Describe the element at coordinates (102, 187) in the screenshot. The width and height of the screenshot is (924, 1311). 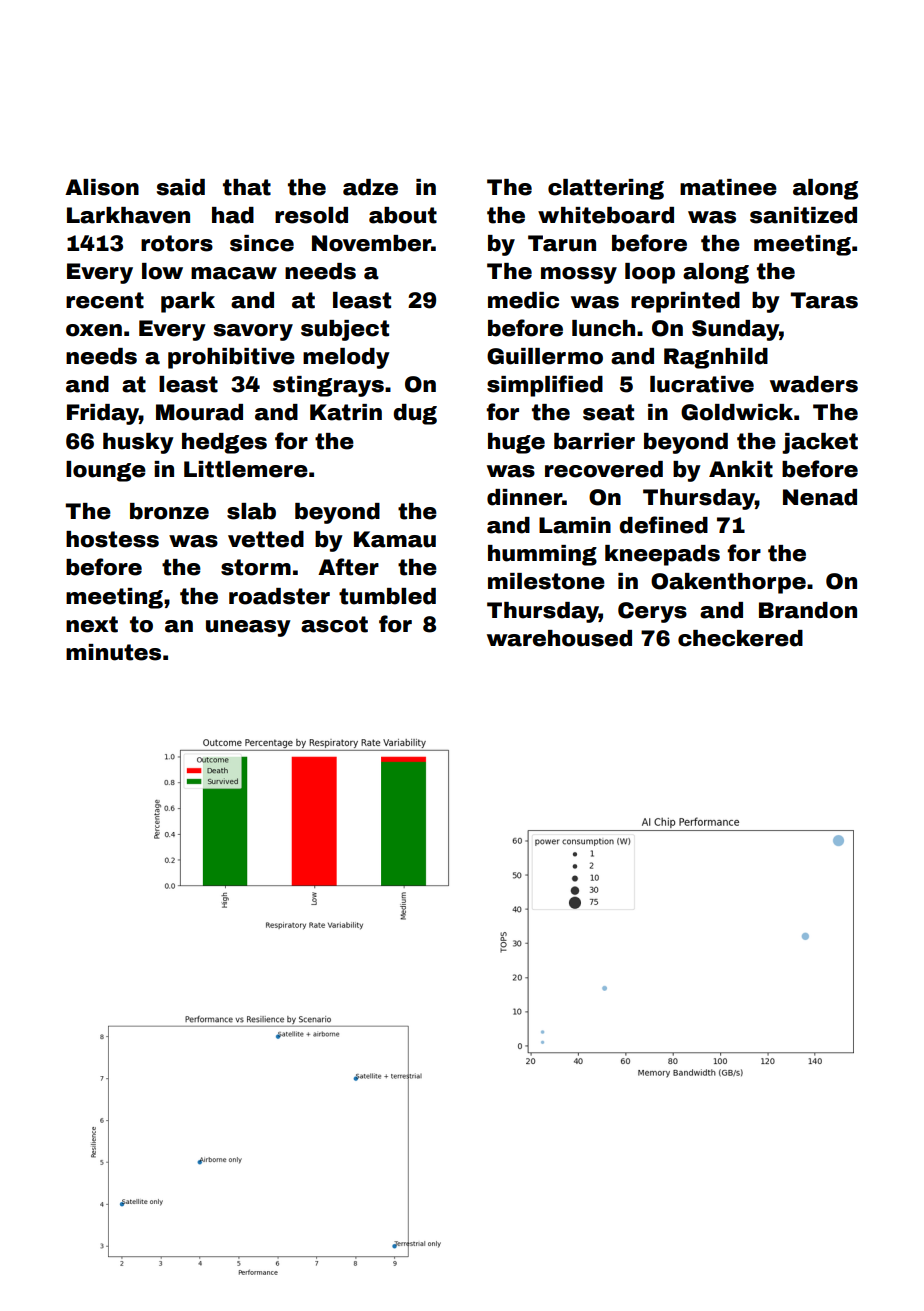
I see `Alison` at that location.
